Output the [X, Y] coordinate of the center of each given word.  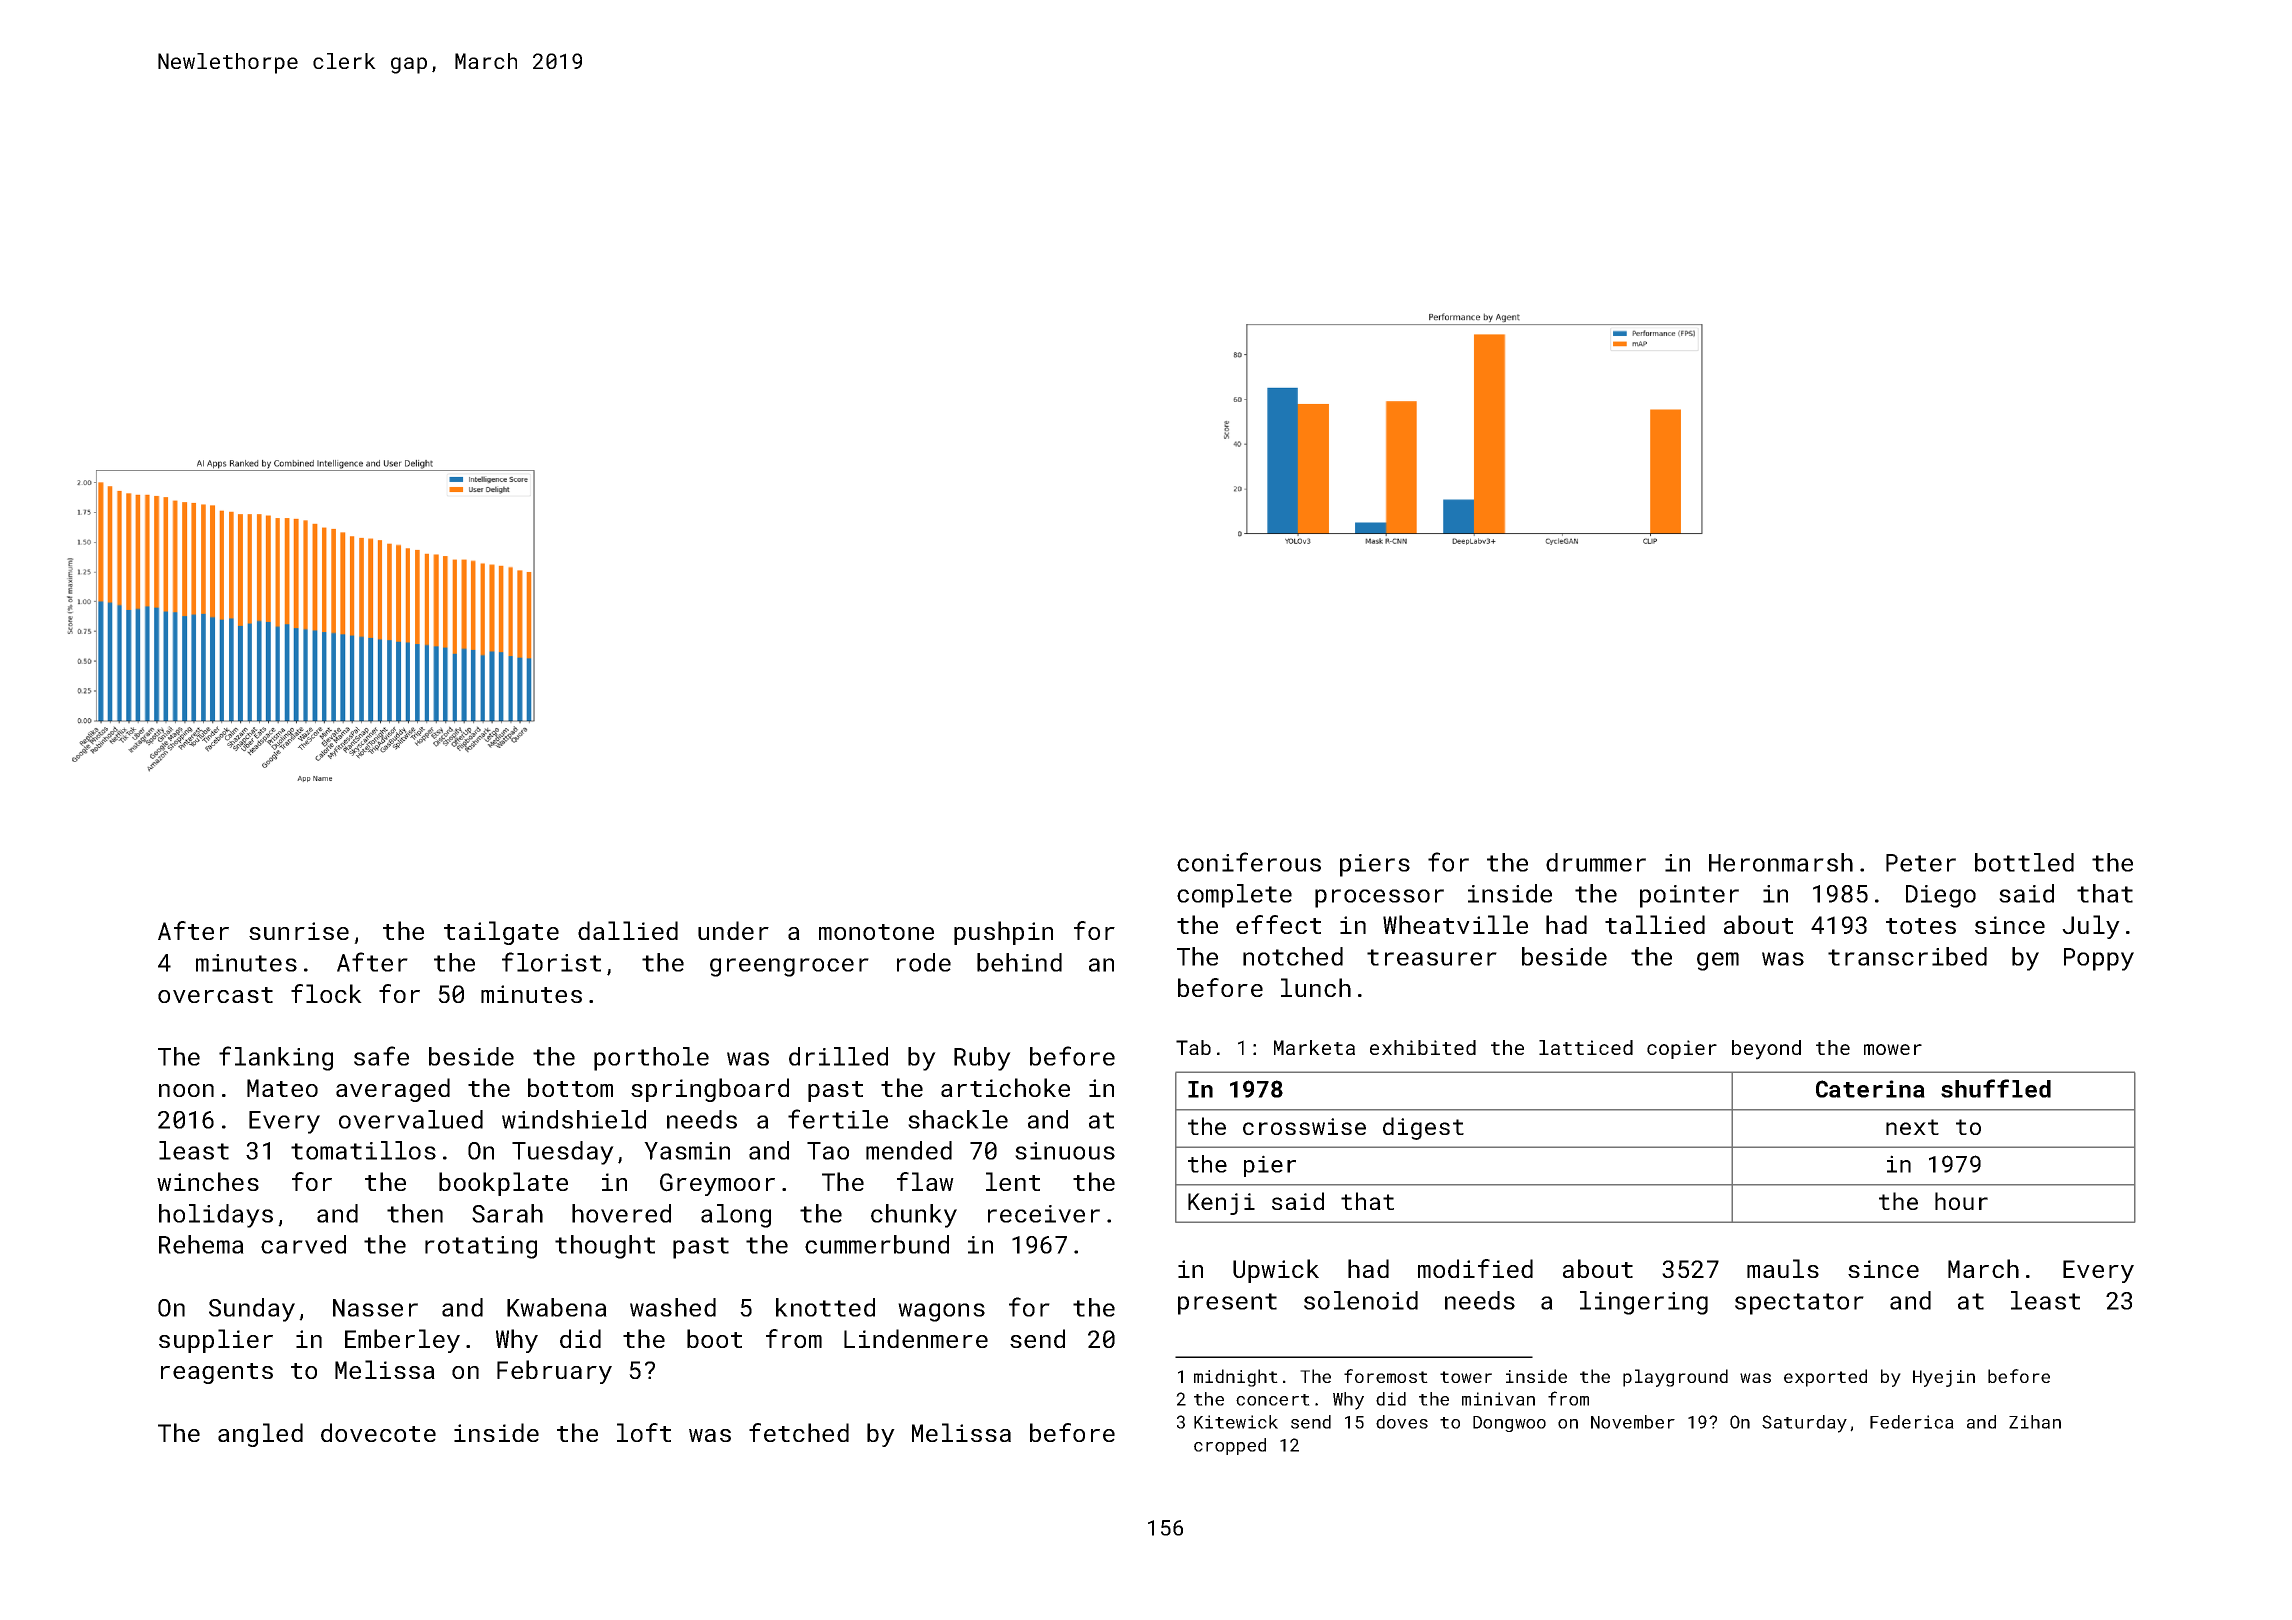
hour [1961, 1201]
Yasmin [687, 1151]
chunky [914, 1216]
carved [303, 1244]
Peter [1921, 863]
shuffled [1996, 1088]
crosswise [1304, 1126]
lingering [1644, 1303]
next [1912, 1127]
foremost [1386, 1376]
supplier [216, 1341]
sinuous [1065, 1151]
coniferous [1249, 862]
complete [1234, 896]
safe [381, 1056]
